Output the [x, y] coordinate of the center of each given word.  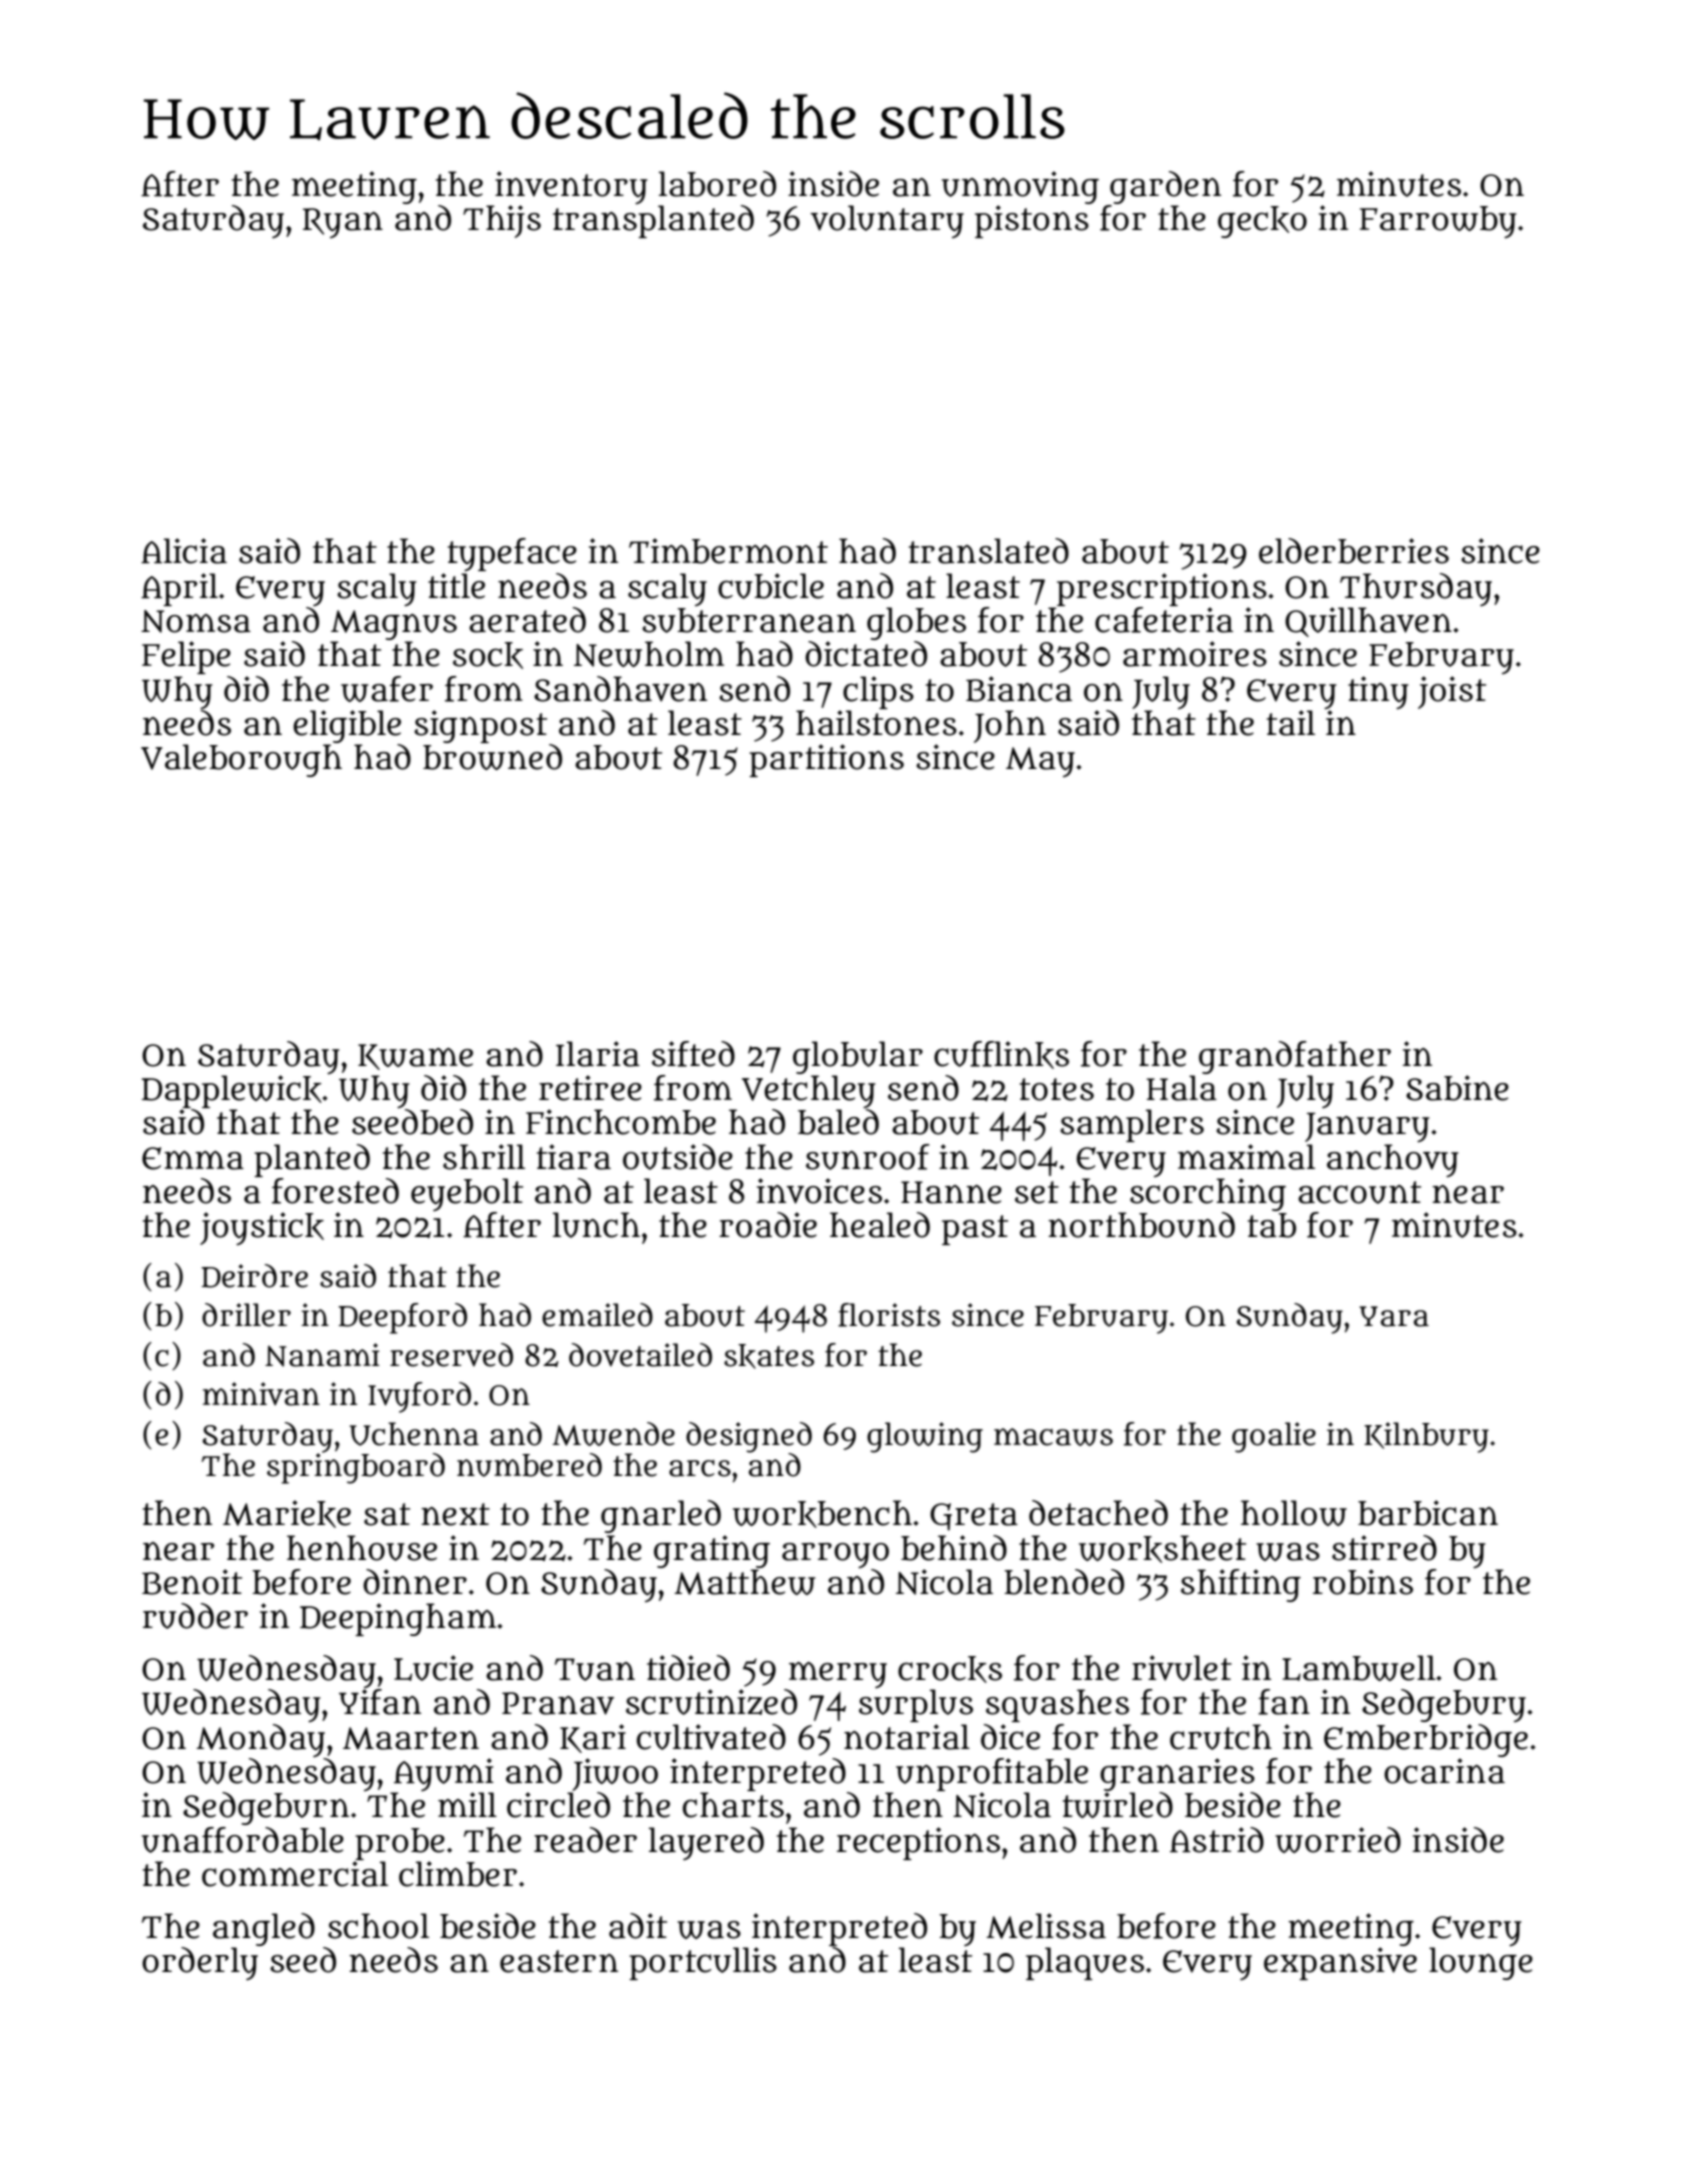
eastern [559, 1961]
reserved [451, 1355]
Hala [1182, 1088]
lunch [596, 1225]
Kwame [415, 1057]
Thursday [1416, 589]
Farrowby [1438, 222]
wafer [387, 689]
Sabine [1457, 1088]
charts [733, 1805]
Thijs [502, 221]
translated [989, 551]
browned [492, 757]
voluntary [887, 222]
